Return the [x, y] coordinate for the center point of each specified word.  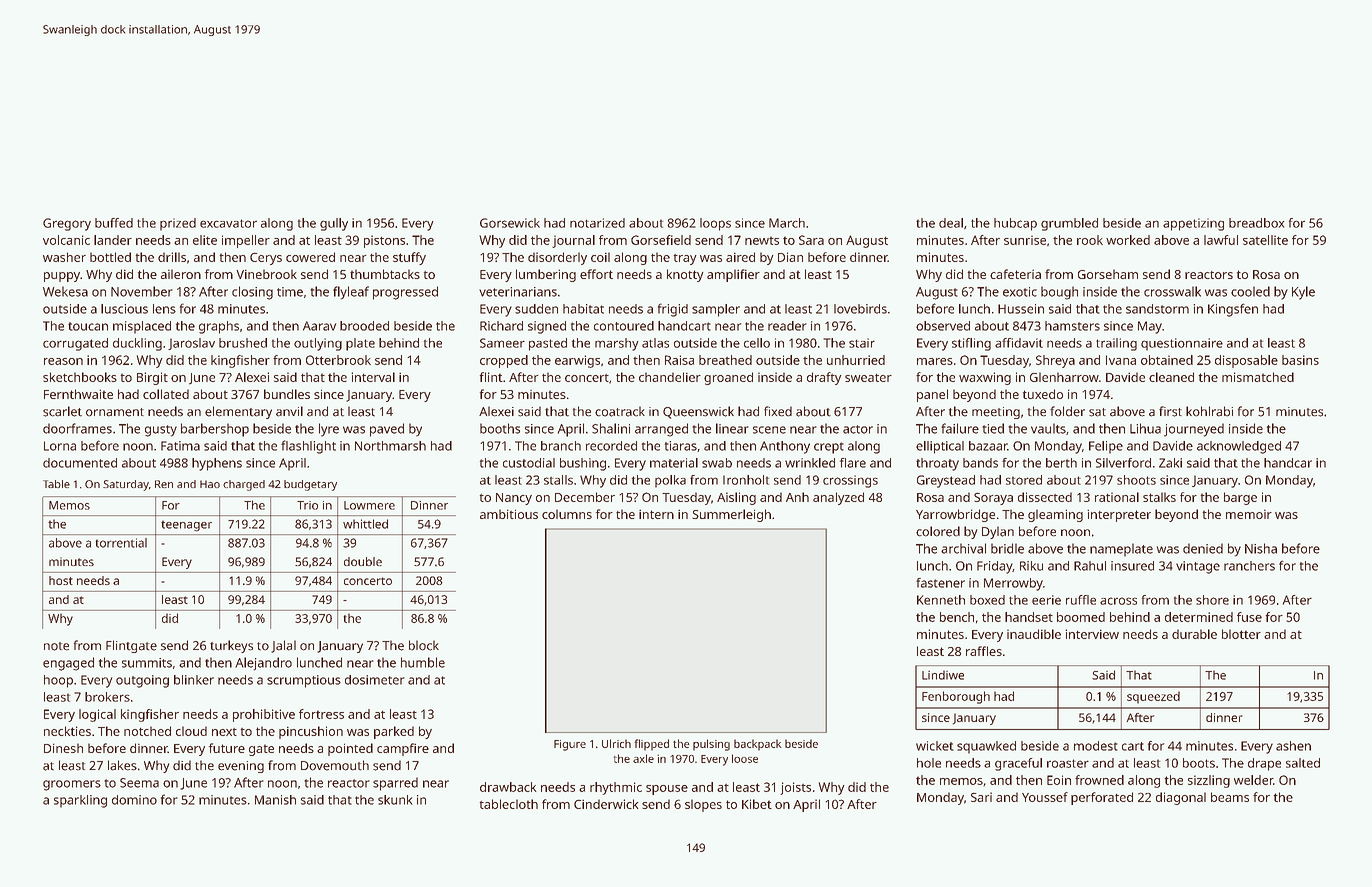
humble [423, 662]
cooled [1250, 291]
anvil [289, 411]
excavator [228, 223]
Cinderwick [606, 804]
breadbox [1256, 223]
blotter [1241, 634]
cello [757, 343]
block [424, 645]
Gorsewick [510, 223]
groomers [72, 785]
